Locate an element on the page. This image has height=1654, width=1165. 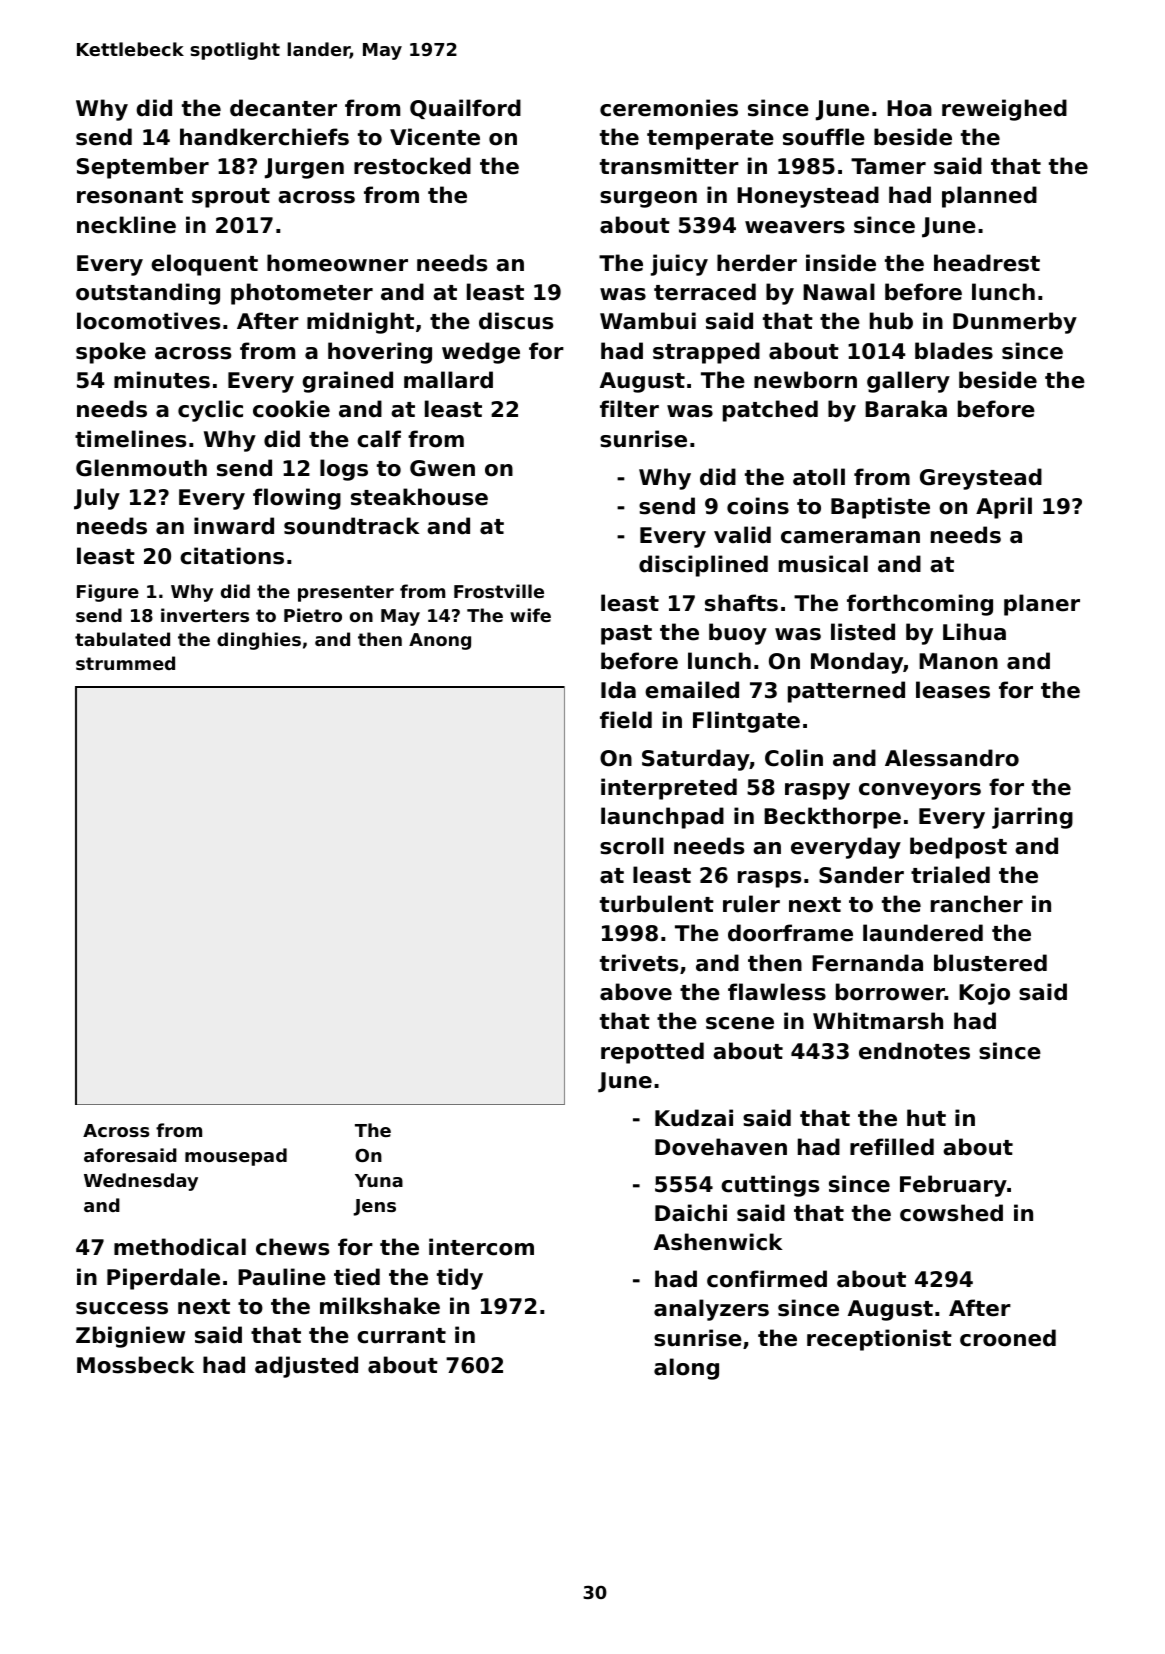
planer is located at coordinates (1042, 605).
